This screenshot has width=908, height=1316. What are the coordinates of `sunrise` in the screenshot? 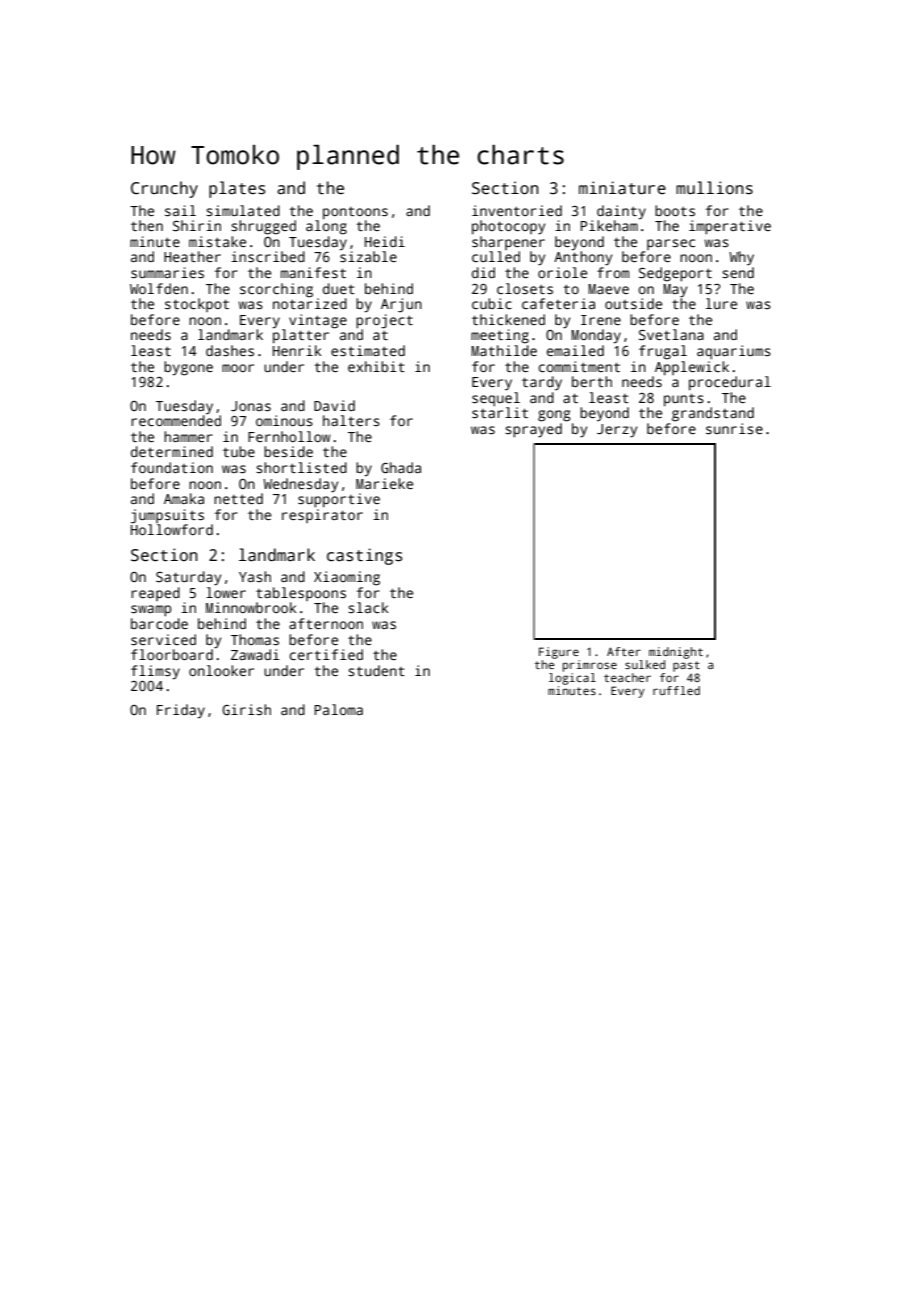 It's located at (734, 428).
